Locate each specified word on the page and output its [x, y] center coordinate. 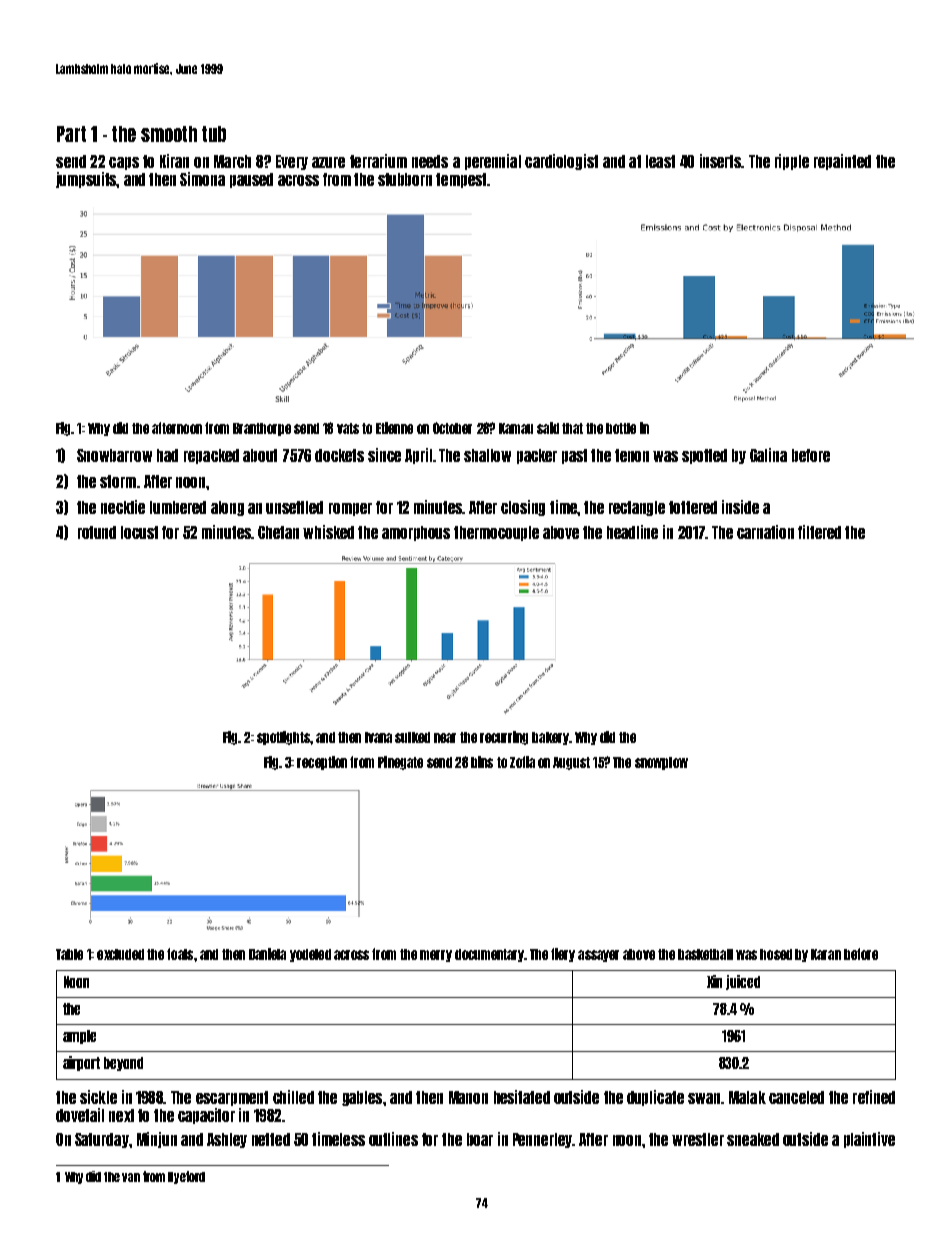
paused [251, 180]
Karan [826, 954]
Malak [747, 1097]
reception [322, 763]
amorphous [416, 533]
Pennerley [542, 1140]
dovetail [80, 1115]
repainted [842, 162]
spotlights [283, 738]
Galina [768, 455]
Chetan [278, 532]
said [548, 428]
